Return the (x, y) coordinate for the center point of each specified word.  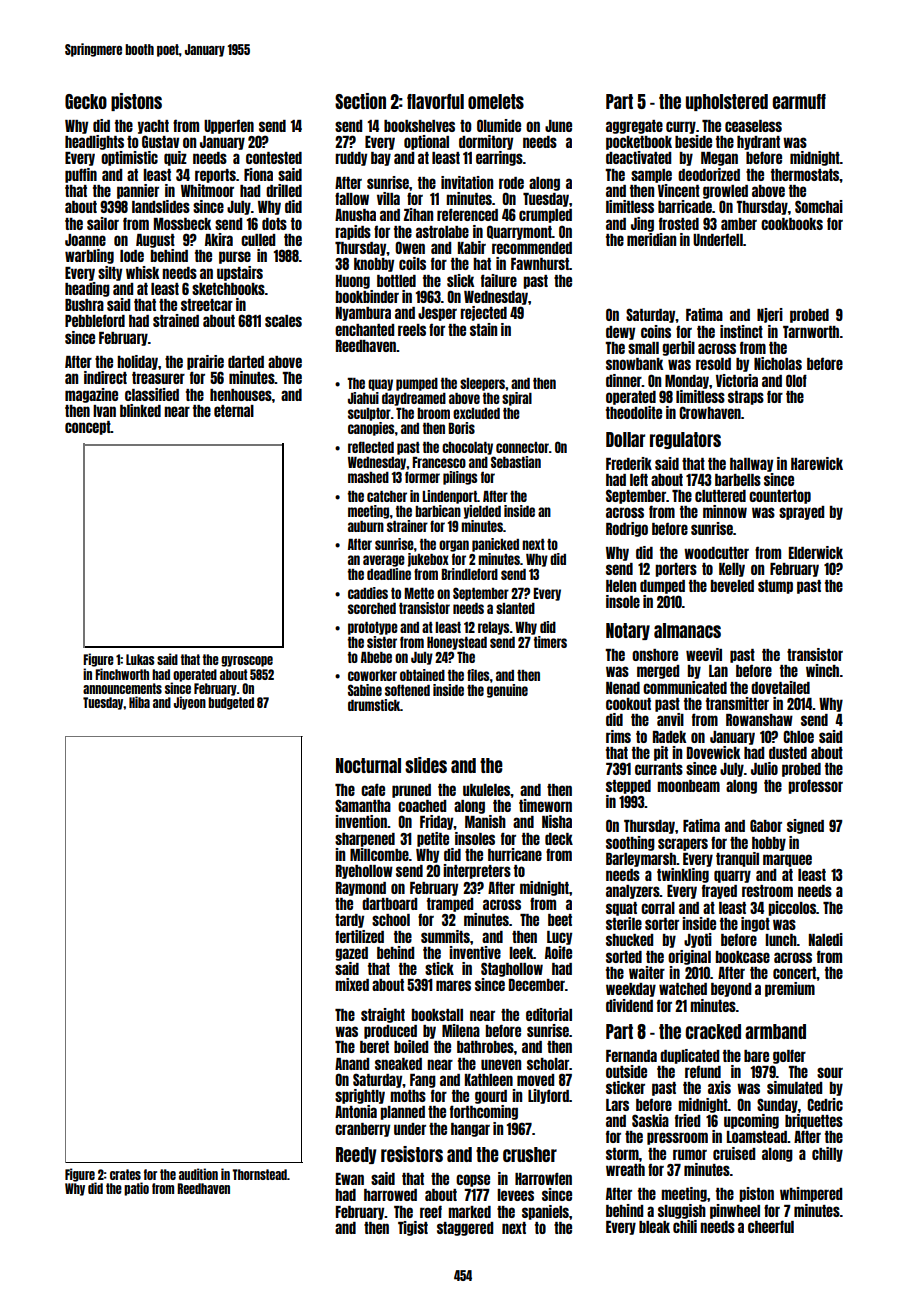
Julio (764, 768)
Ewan (350, 1179)
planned (402, 1113)
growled (725, 192)
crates (125, 1174)
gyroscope (247, 661)
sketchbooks (228, 289)
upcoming (751, 1121)
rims (618, 736)
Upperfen (229, 126)
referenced (467, 214)
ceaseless (753, 126)
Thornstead (259, 1174)
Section (360, 101)
